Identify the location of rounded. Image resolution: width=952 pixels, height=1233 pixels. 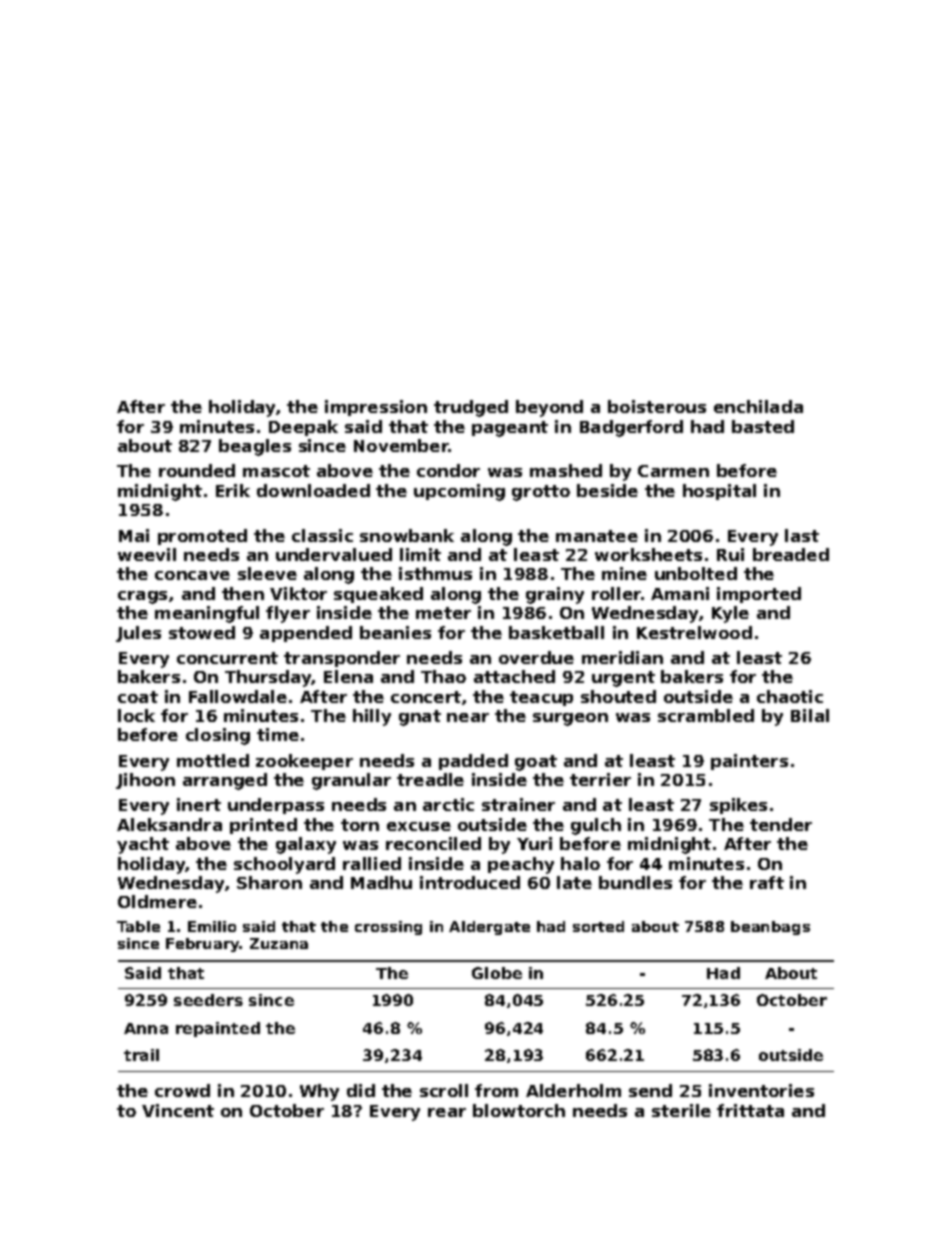
(197, 470).
